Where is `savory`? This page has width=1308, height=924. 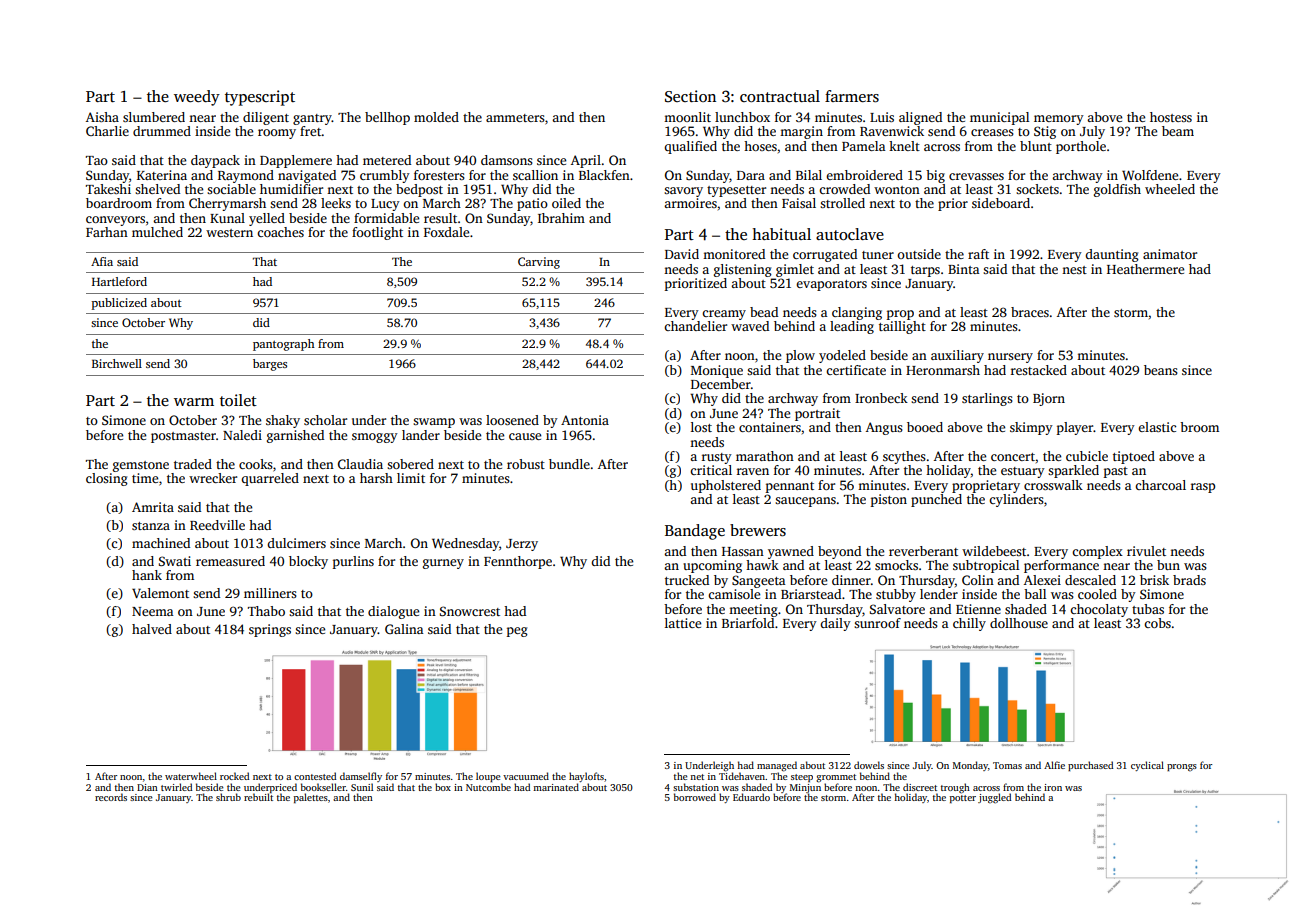
savory is located at coordinates (683, 192).
